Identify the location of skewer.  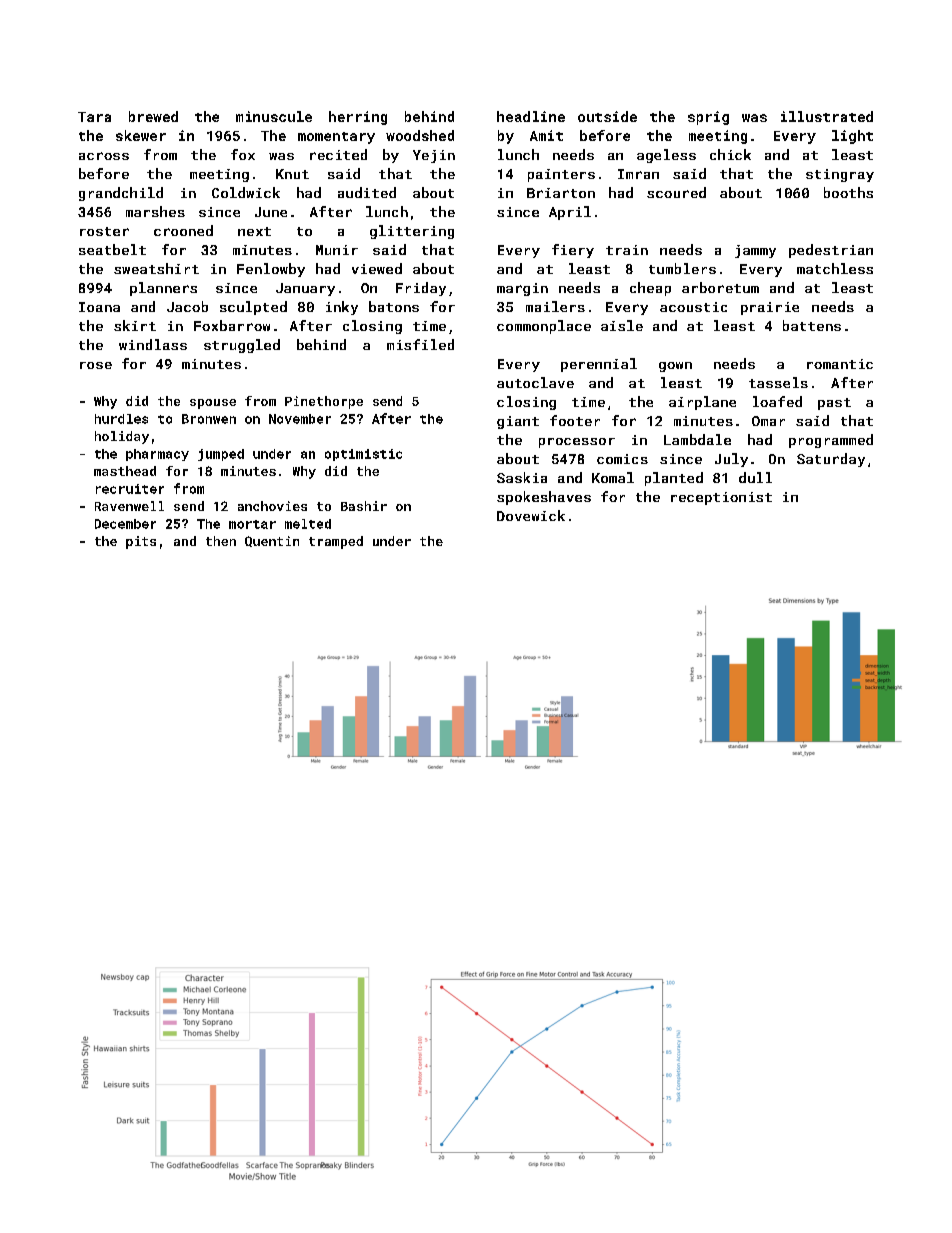
(141, 135).
